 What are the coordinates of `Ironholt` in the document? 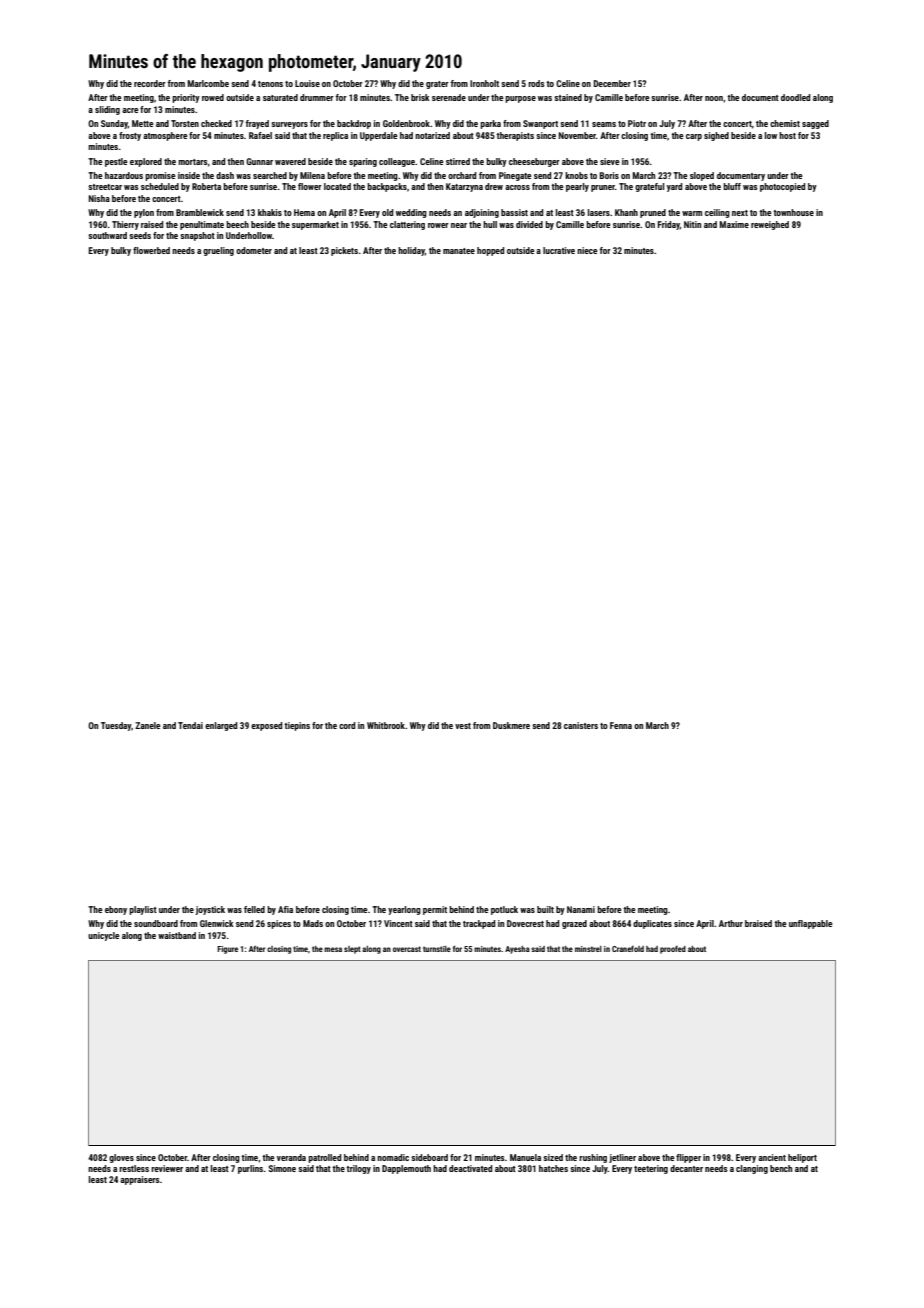 It's located at (484, 83).
